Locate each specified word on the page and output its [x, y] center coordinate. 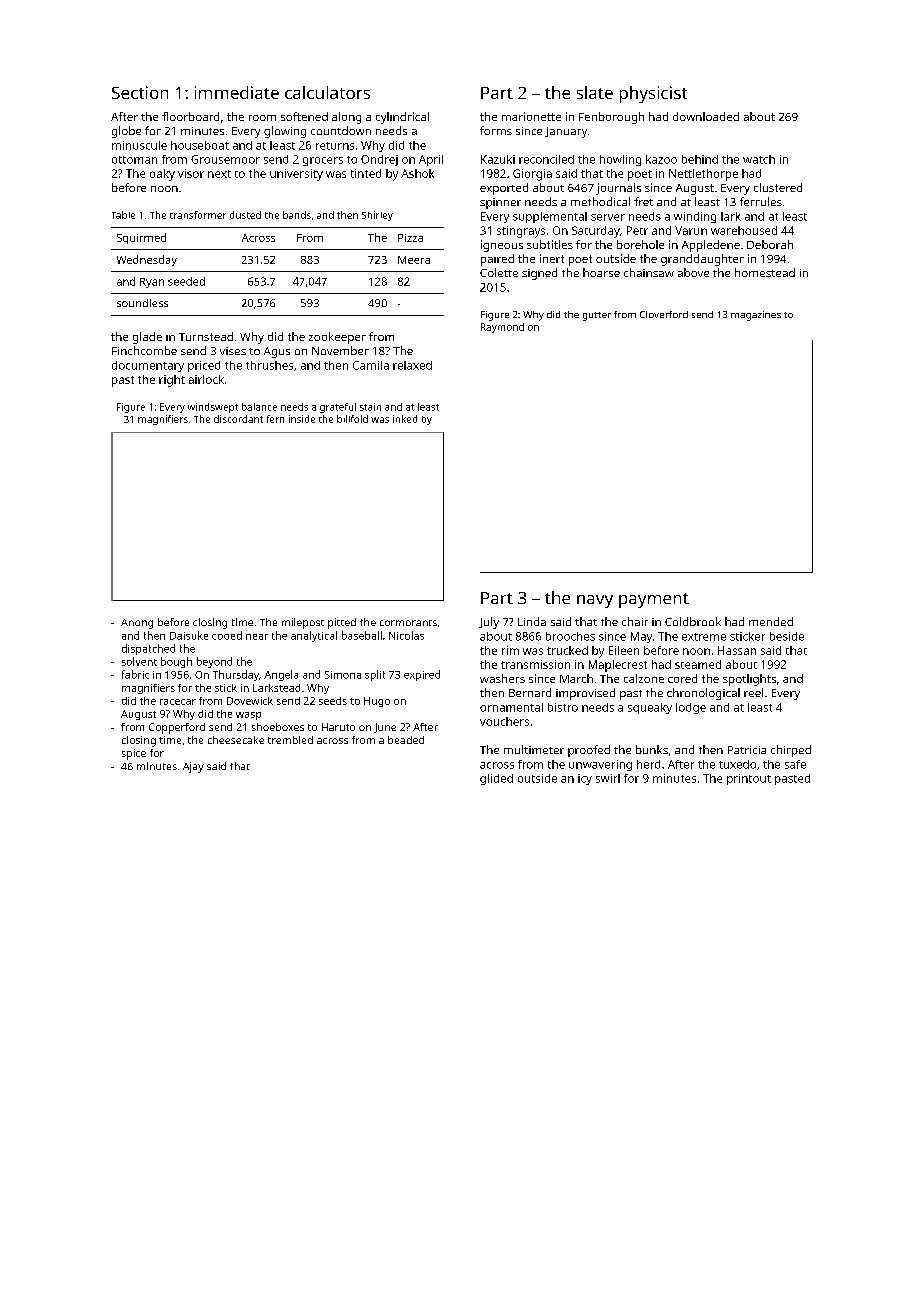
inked [405, 419]
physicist [653, 94]
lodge [691, 708]
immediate [237, 92]
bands [297, 215]
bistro [563, 707]
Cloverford [664, 314]
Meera [414, 260]
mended [771, 621]
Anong [137, 624]
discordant [238, 419]
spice [134, 754]
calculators [327, 92]
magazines [756, 316]
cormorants [408, 623]
